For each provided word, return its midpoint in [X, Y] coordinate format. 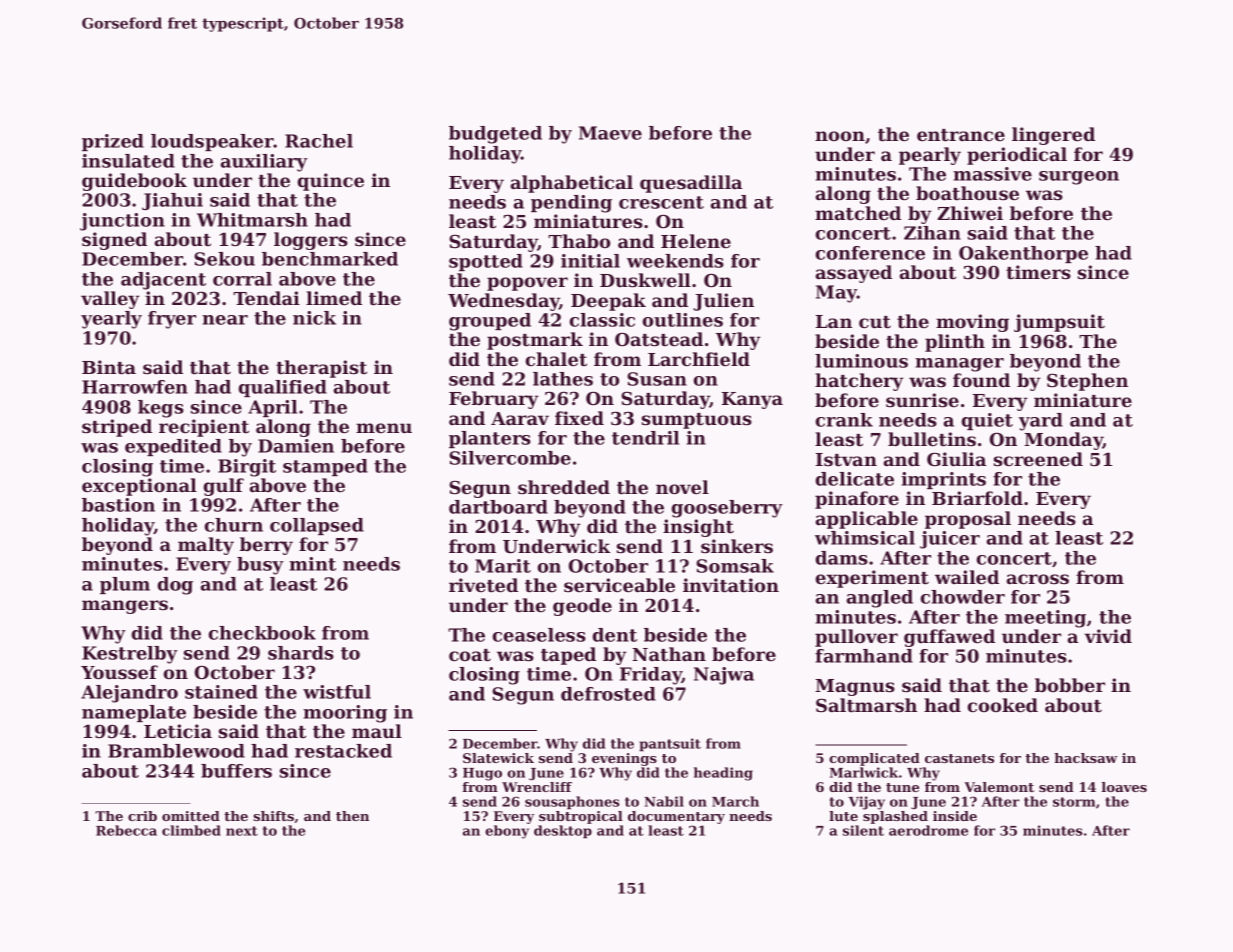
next [242, 831]
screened [1038, 459]
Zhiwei [970, 213]
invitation [731, 585]
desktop [563, 832]
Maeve [610, 133]
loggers [311, 241]
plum [125, 585]
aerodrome [928, 830]
